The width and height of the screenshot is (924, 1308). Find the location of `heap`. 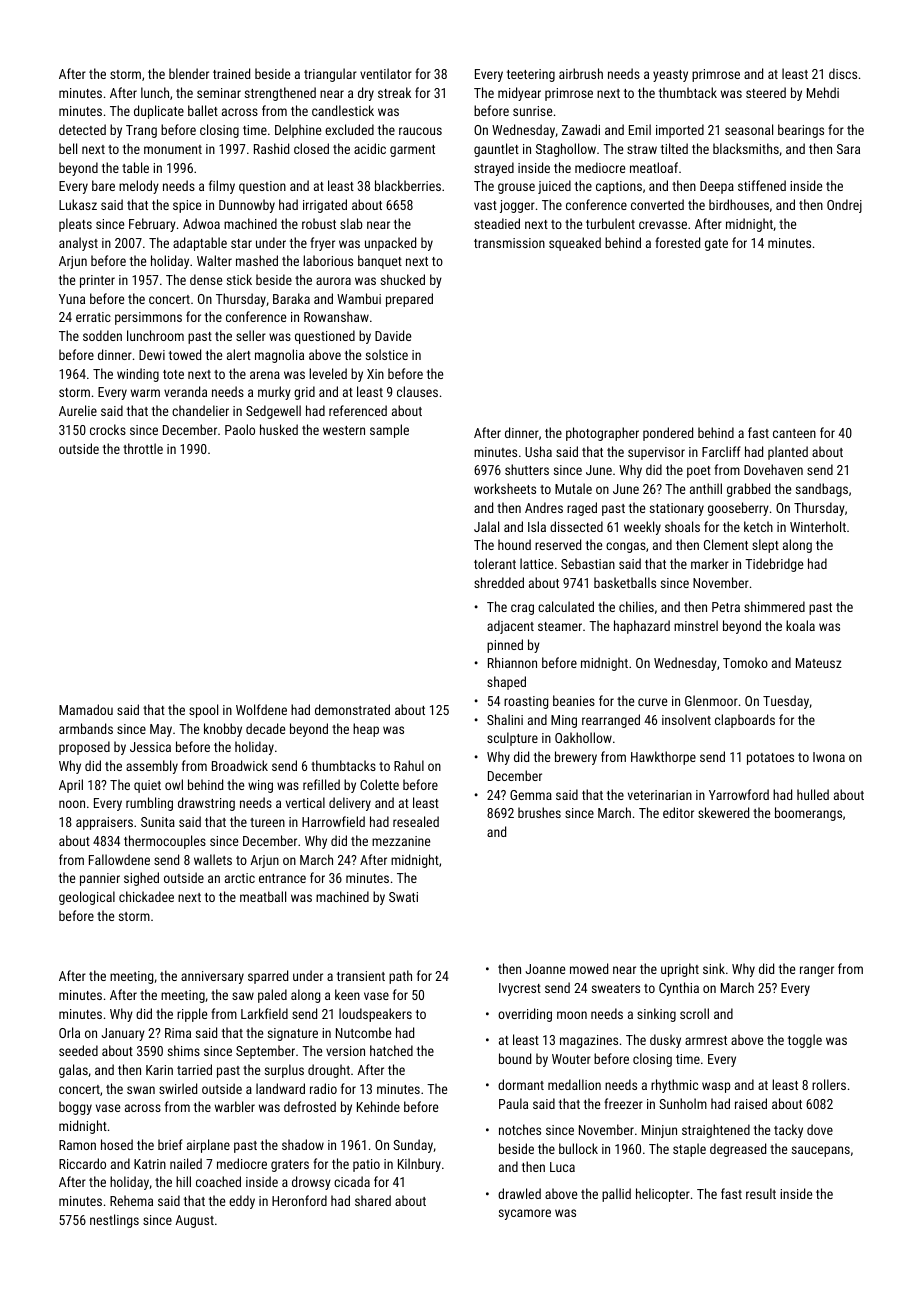

heap is located at coordinates (366, 730).
